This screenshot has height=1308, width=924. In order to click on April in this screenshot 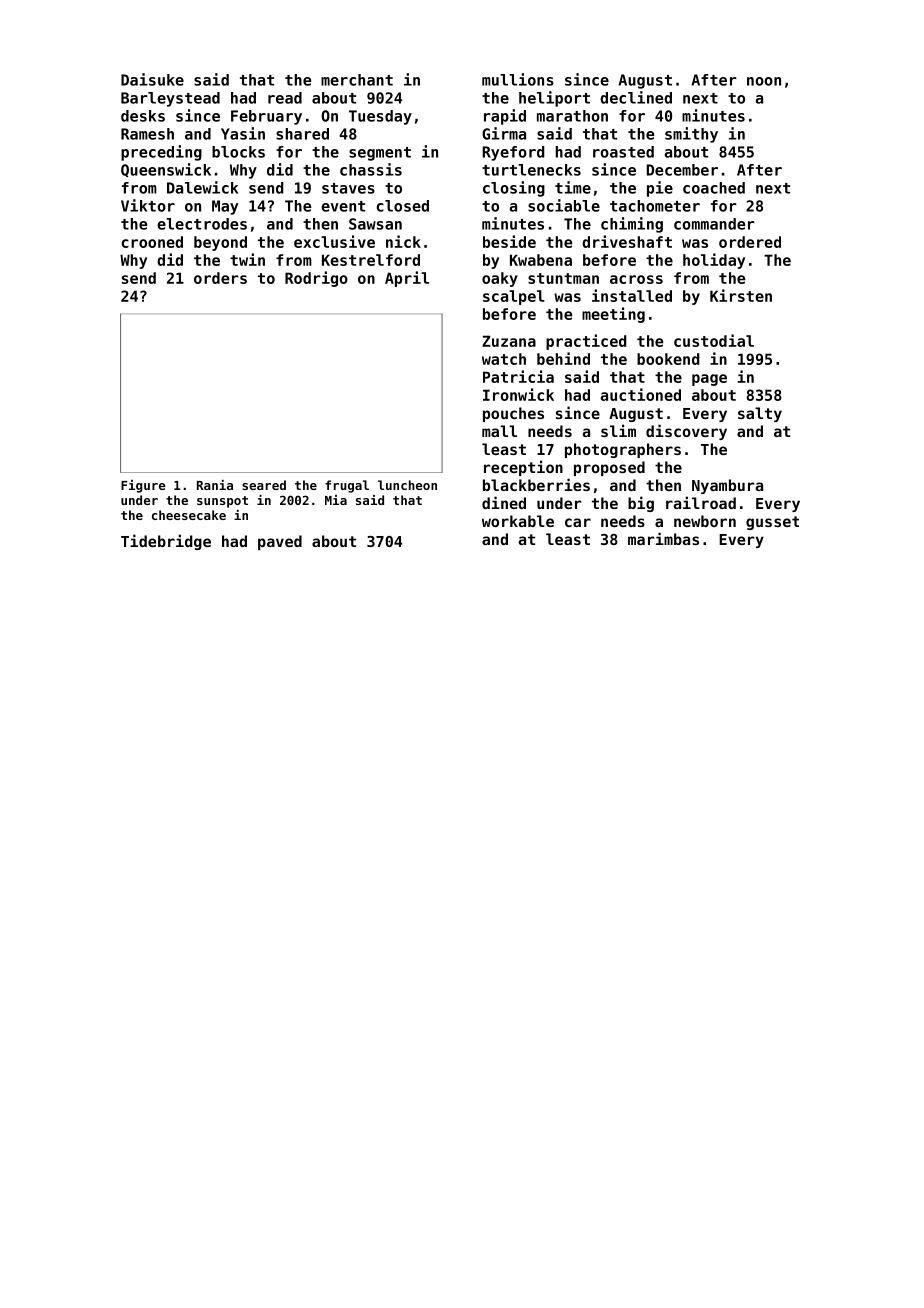, I will do `click(407, 279)`.
